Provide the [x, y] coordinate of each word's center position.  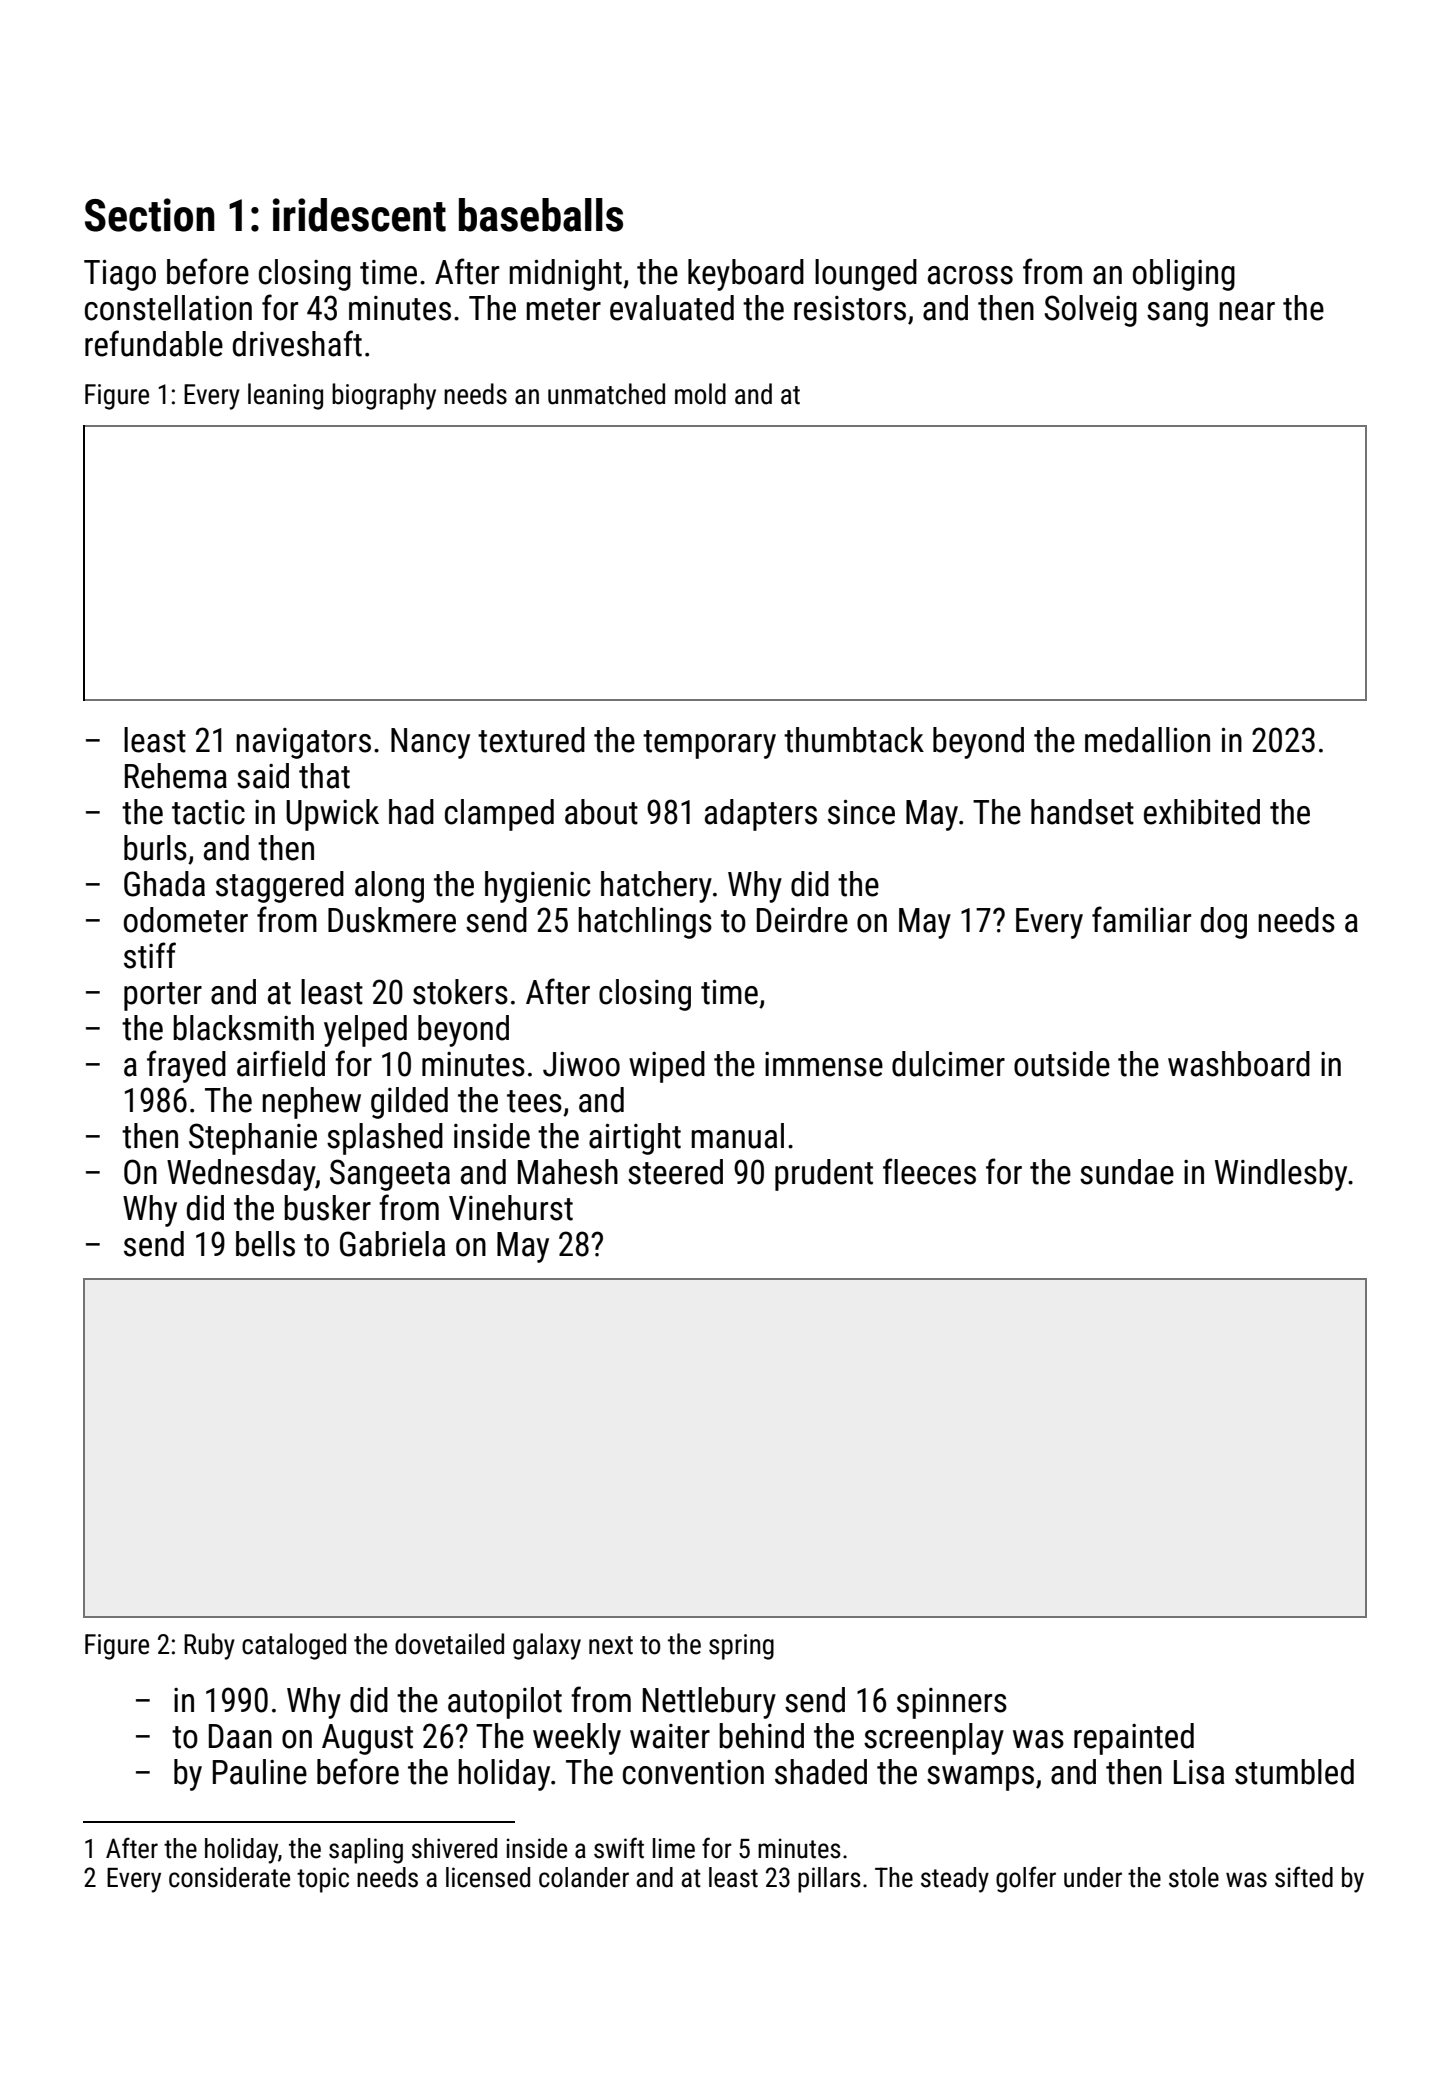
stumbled [1294, 1772]
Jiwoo [581, 1064]
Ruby [209, 1646]
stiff [150, 955]
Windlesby [1281, 1175]
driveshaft [297, 343]
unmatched [606, 394]
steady [955, 1880]
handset [1082, 812]
